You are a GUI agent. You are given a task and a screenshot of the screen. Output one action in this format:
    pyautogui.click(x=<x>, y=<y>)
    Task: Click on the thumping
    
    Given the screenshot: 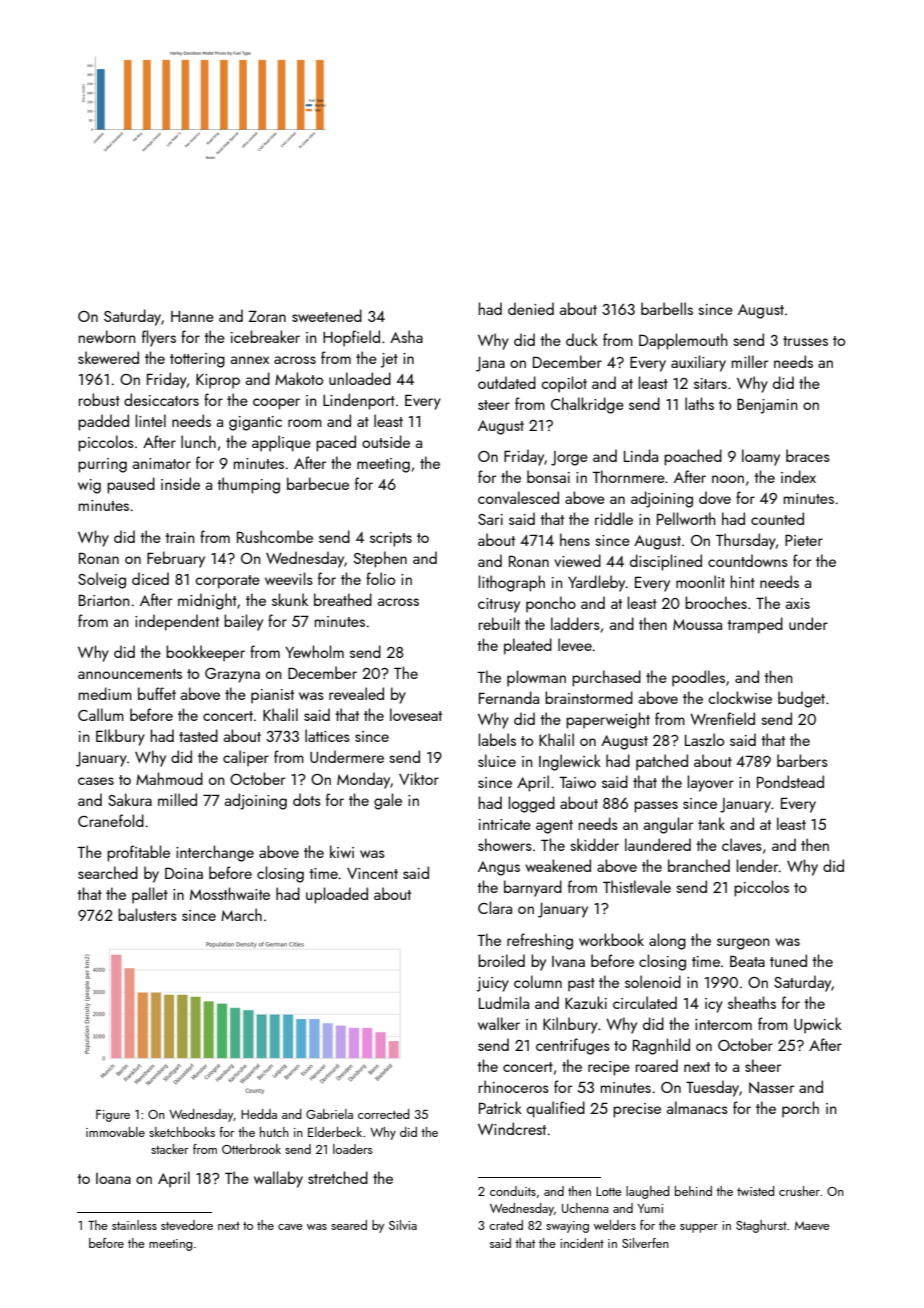 What is the action you would take?
    pyautogui.click(x=248, y=485)
